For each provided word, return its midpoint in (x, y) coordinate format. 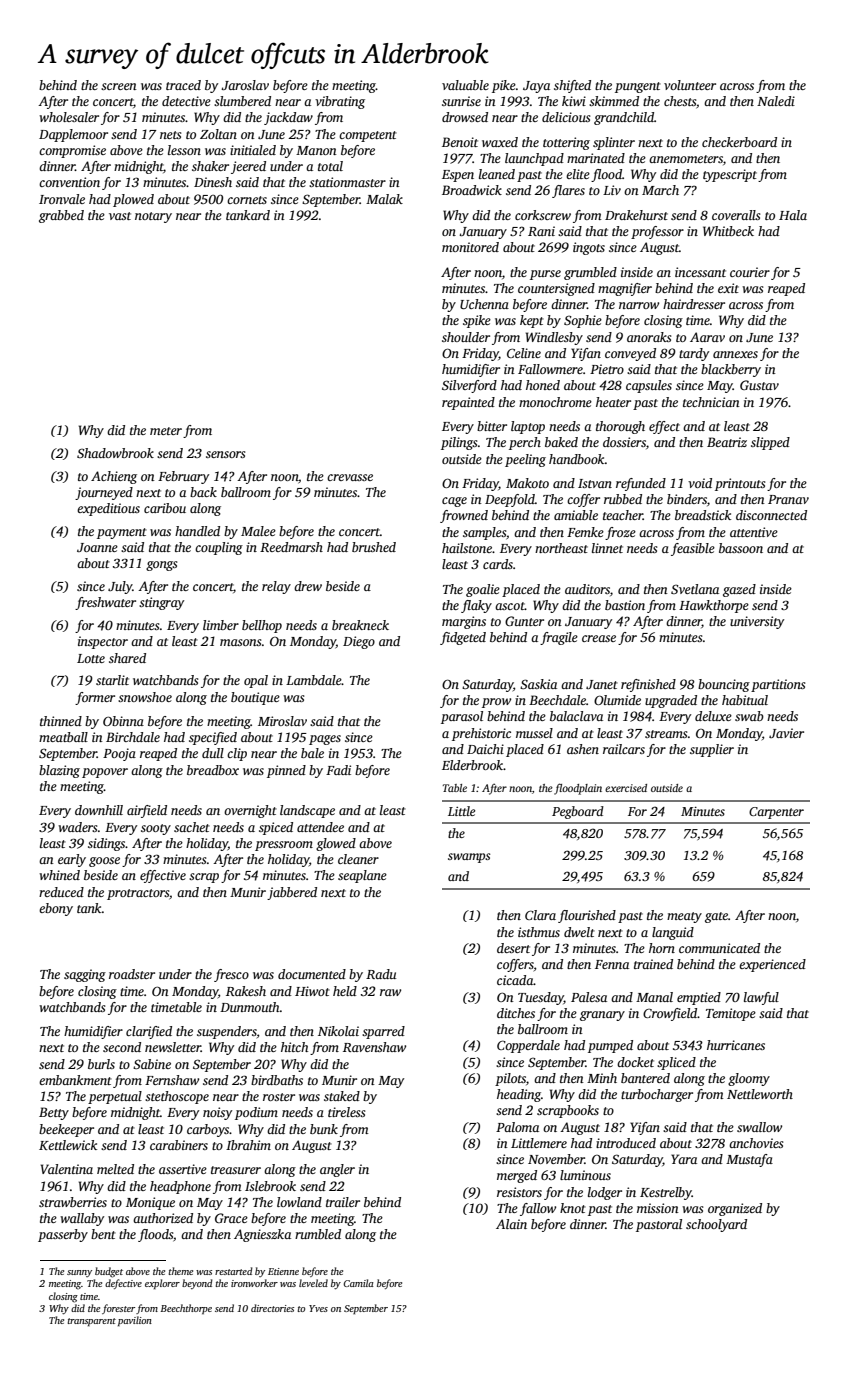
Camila (358, 1283)
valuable (465, 85)
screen (119, 86)
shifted (572, 86)
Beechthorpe (186, 1309)
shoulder (466, 337)
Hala (793, 215)
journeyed (104, 493)
